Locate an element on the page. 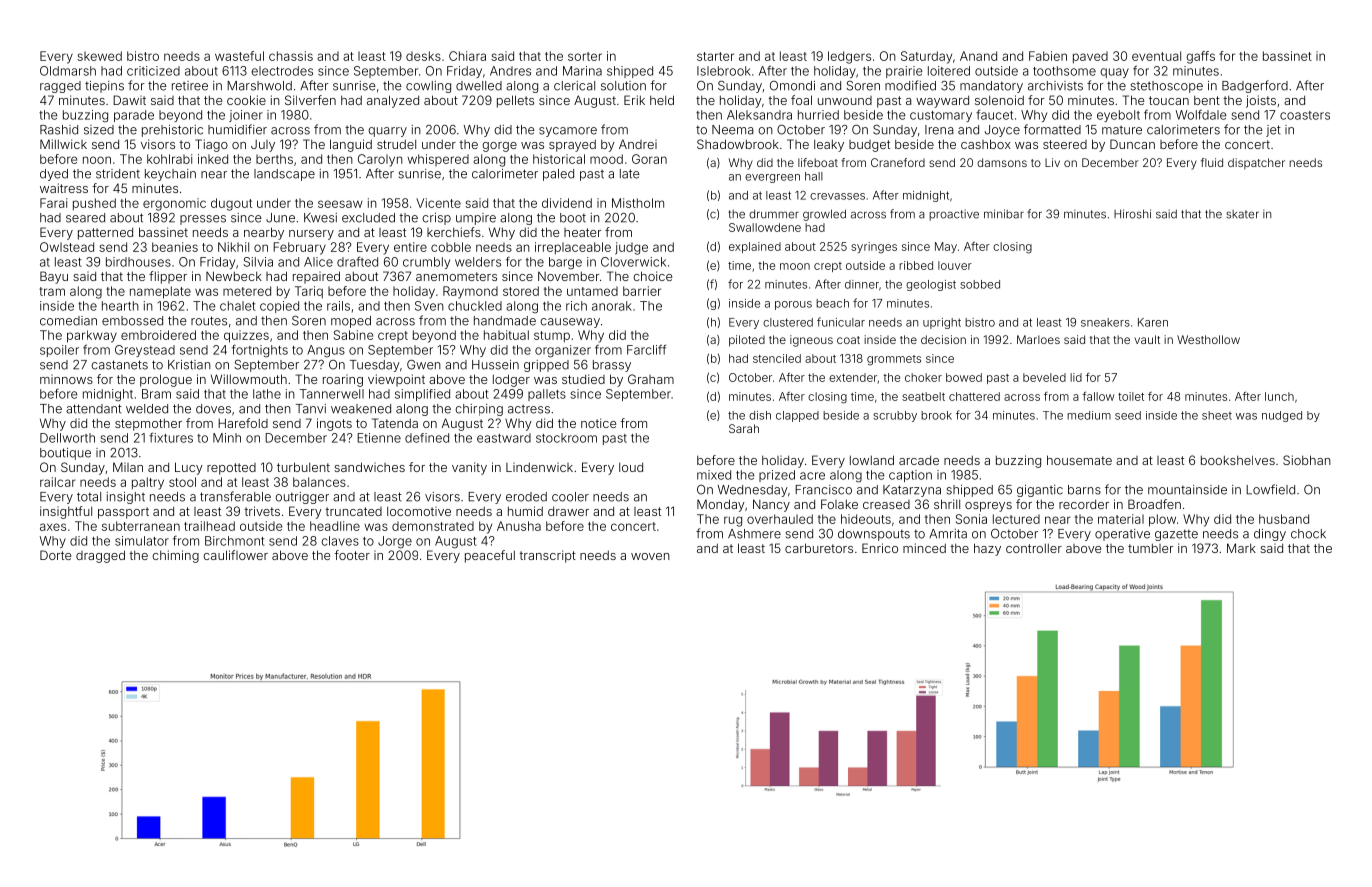  skewed is located at coordinates (99, 56).
